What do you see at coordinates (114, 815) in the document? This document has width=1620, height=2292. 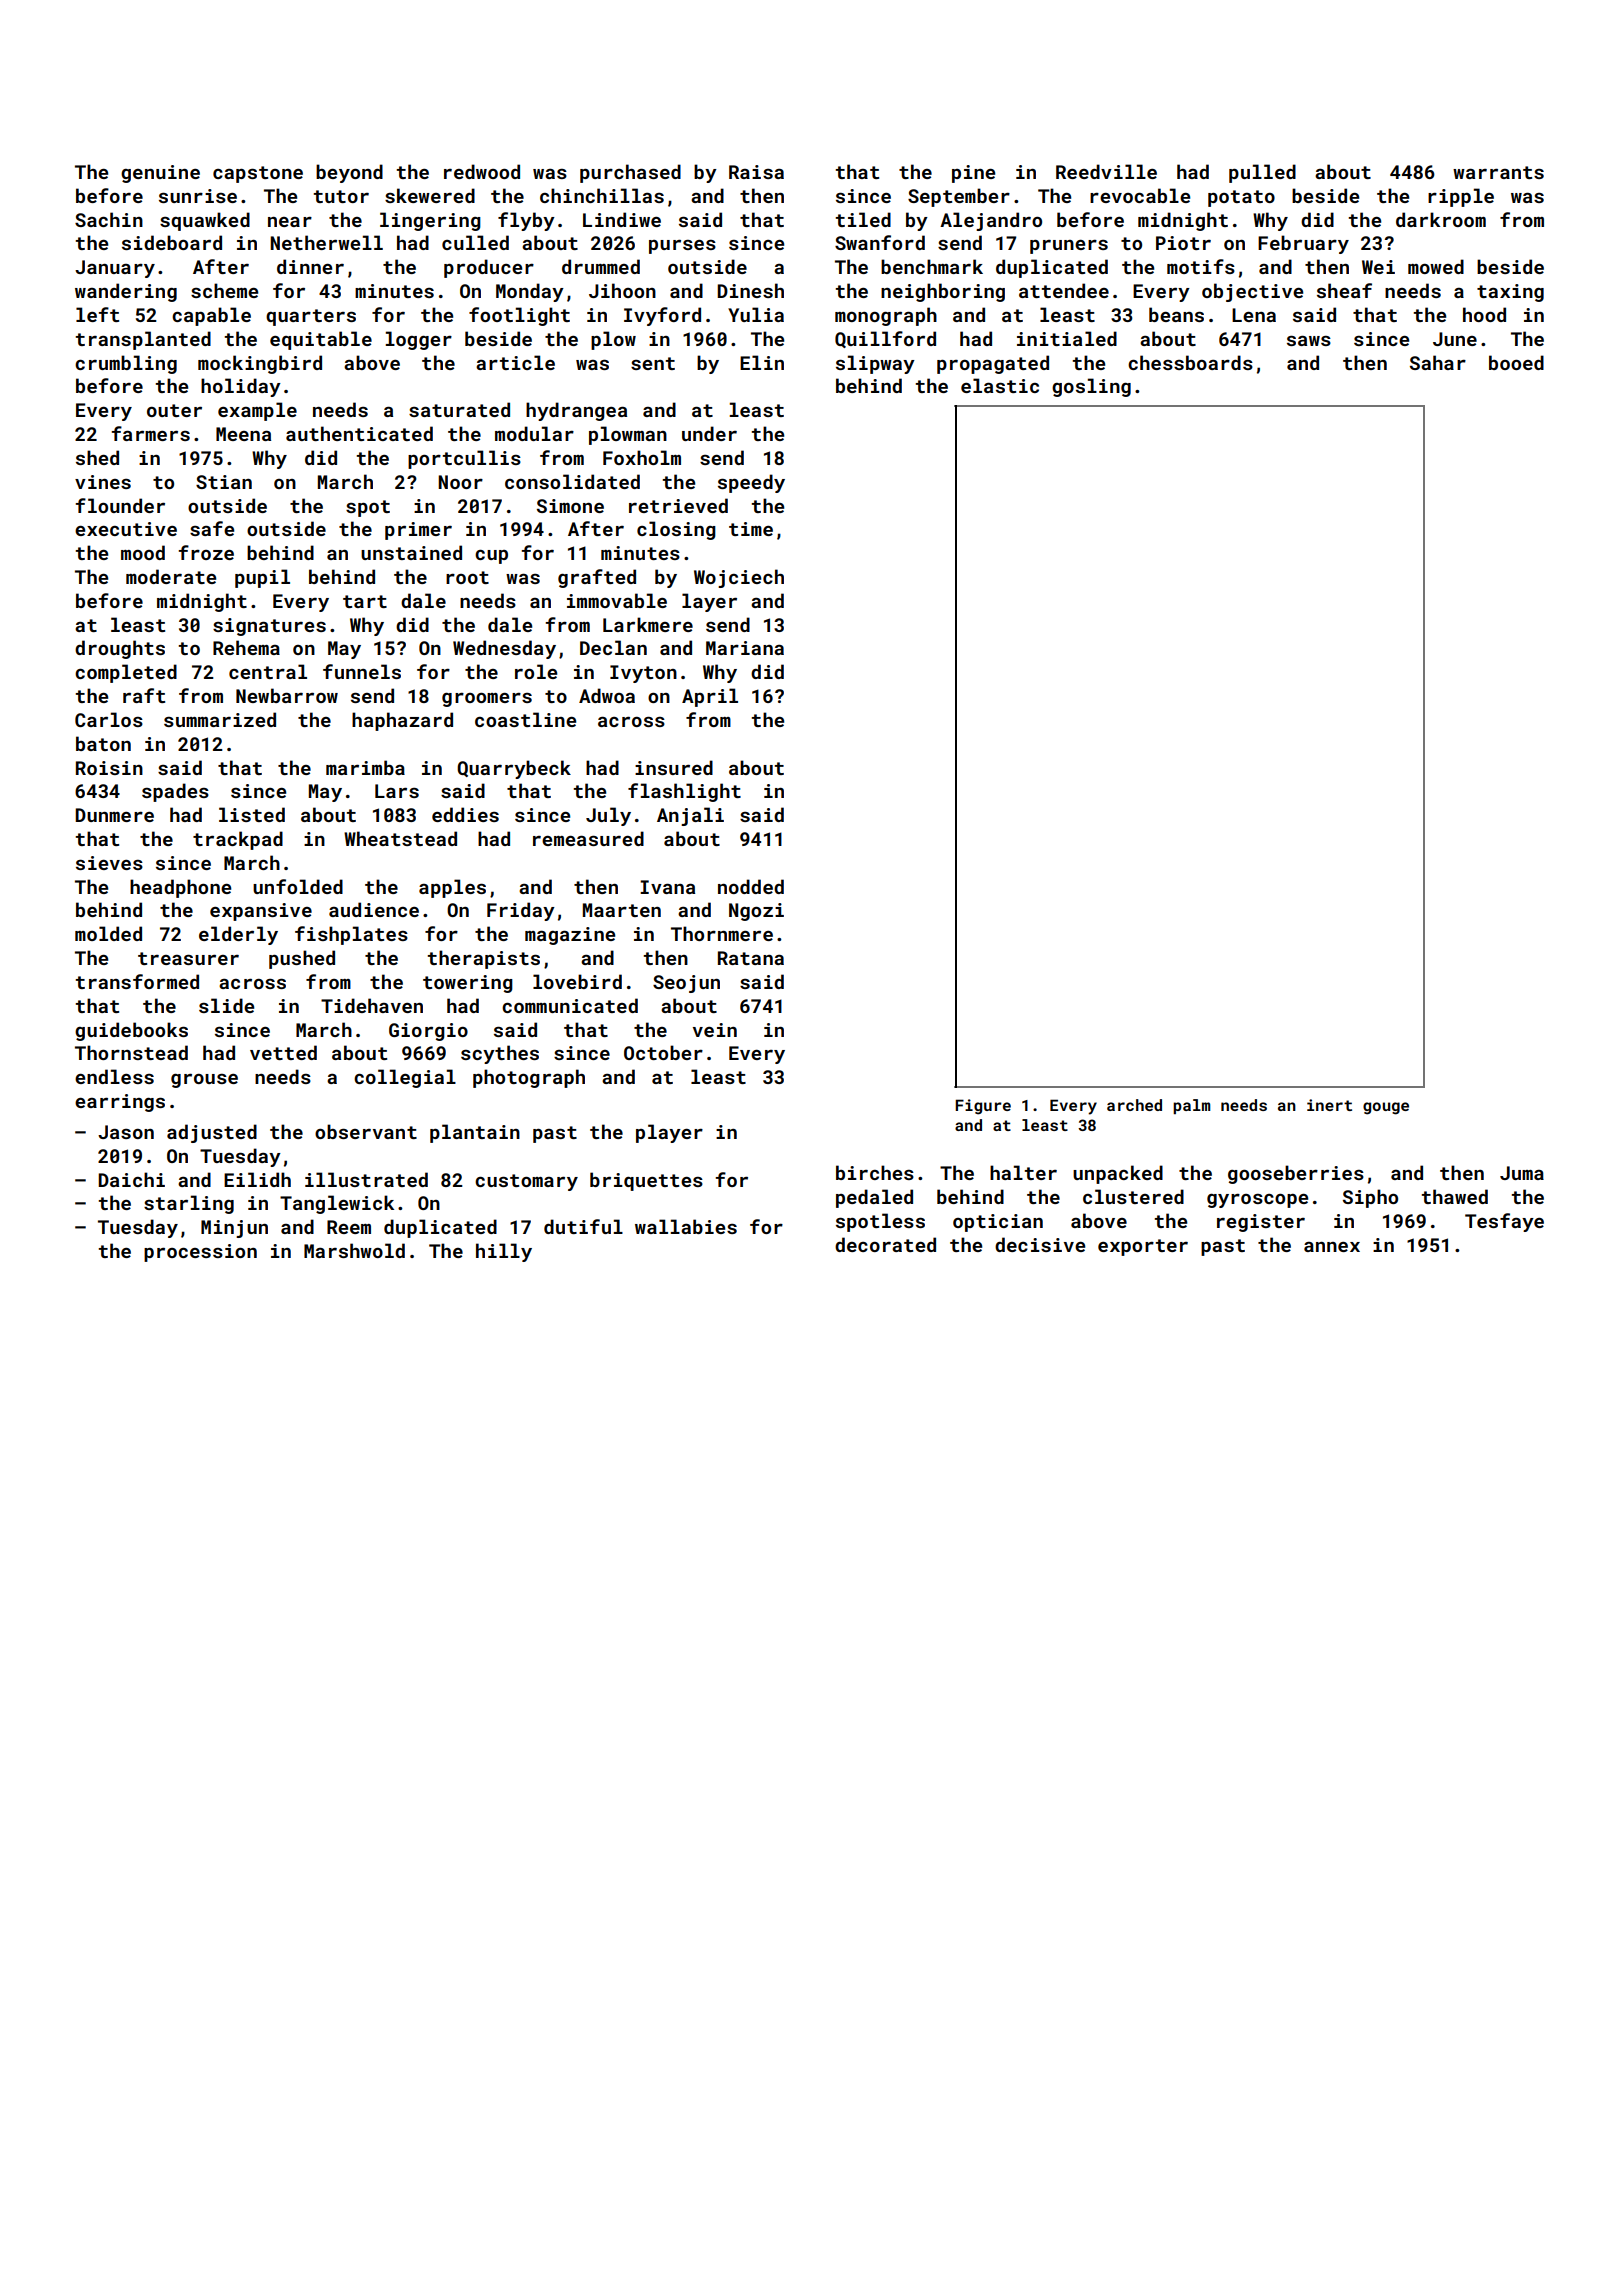 I see `Dunmere` at bounding box center [114, 815].
